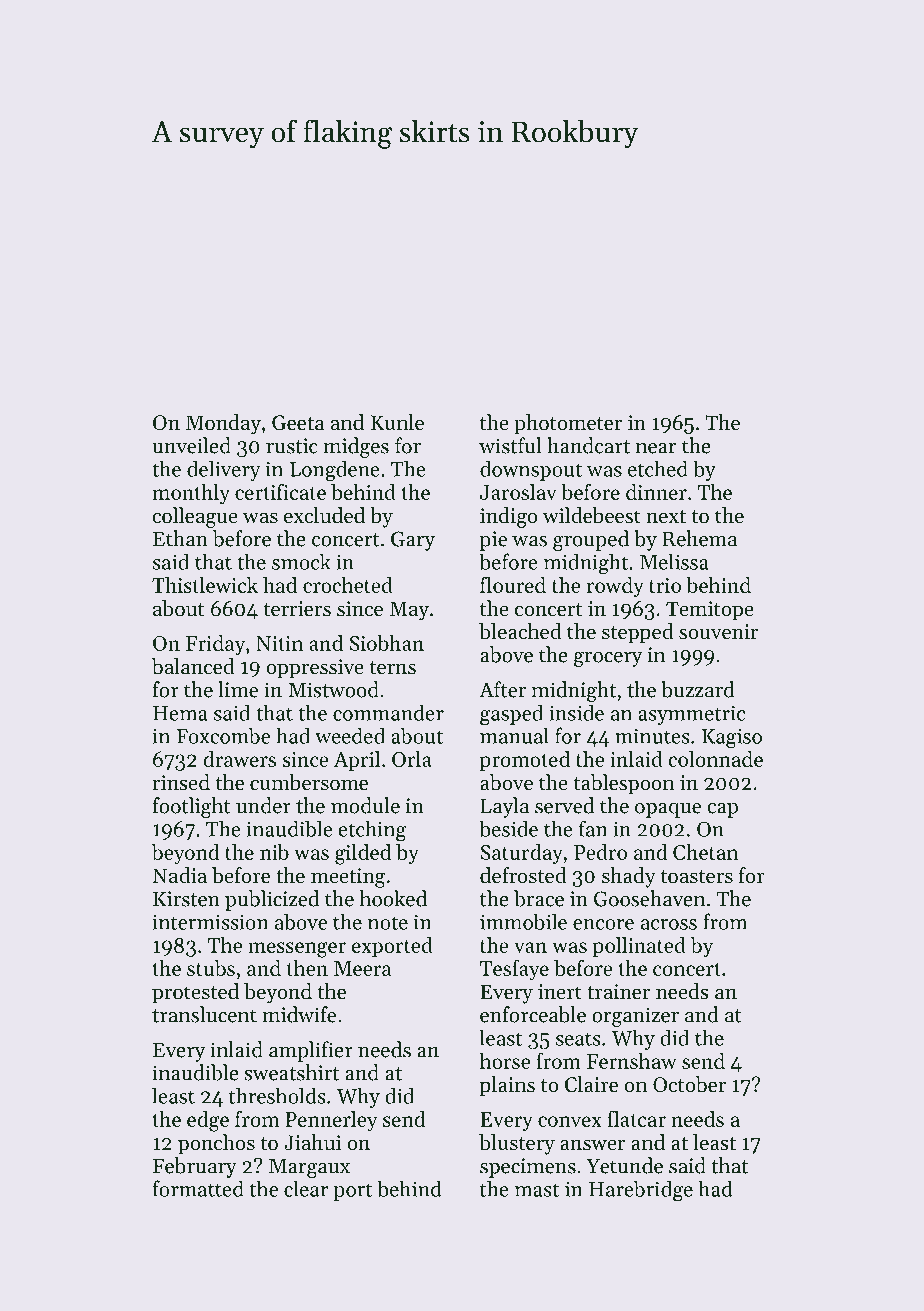 The width and height of the screenshot is (924, 1311). I want to click on etched, so click(658, 469).
